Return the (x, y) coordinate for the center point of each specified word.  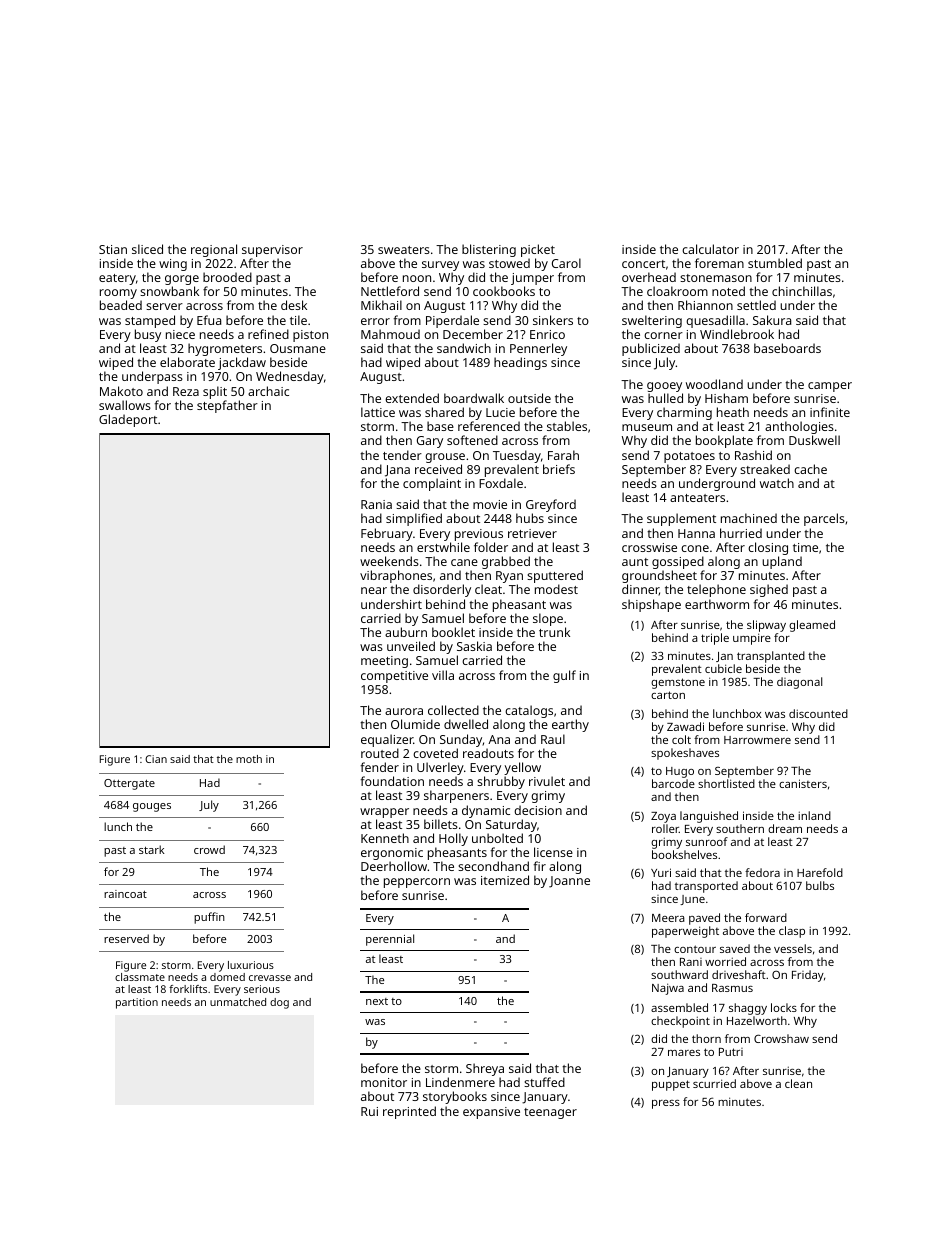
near (374, 590)
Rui (369, 1111)
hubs (530, 518)
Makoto (121, 391)
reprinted (409, 1112)
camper (830, 387)
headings (520, 363)
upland (782, 562)
